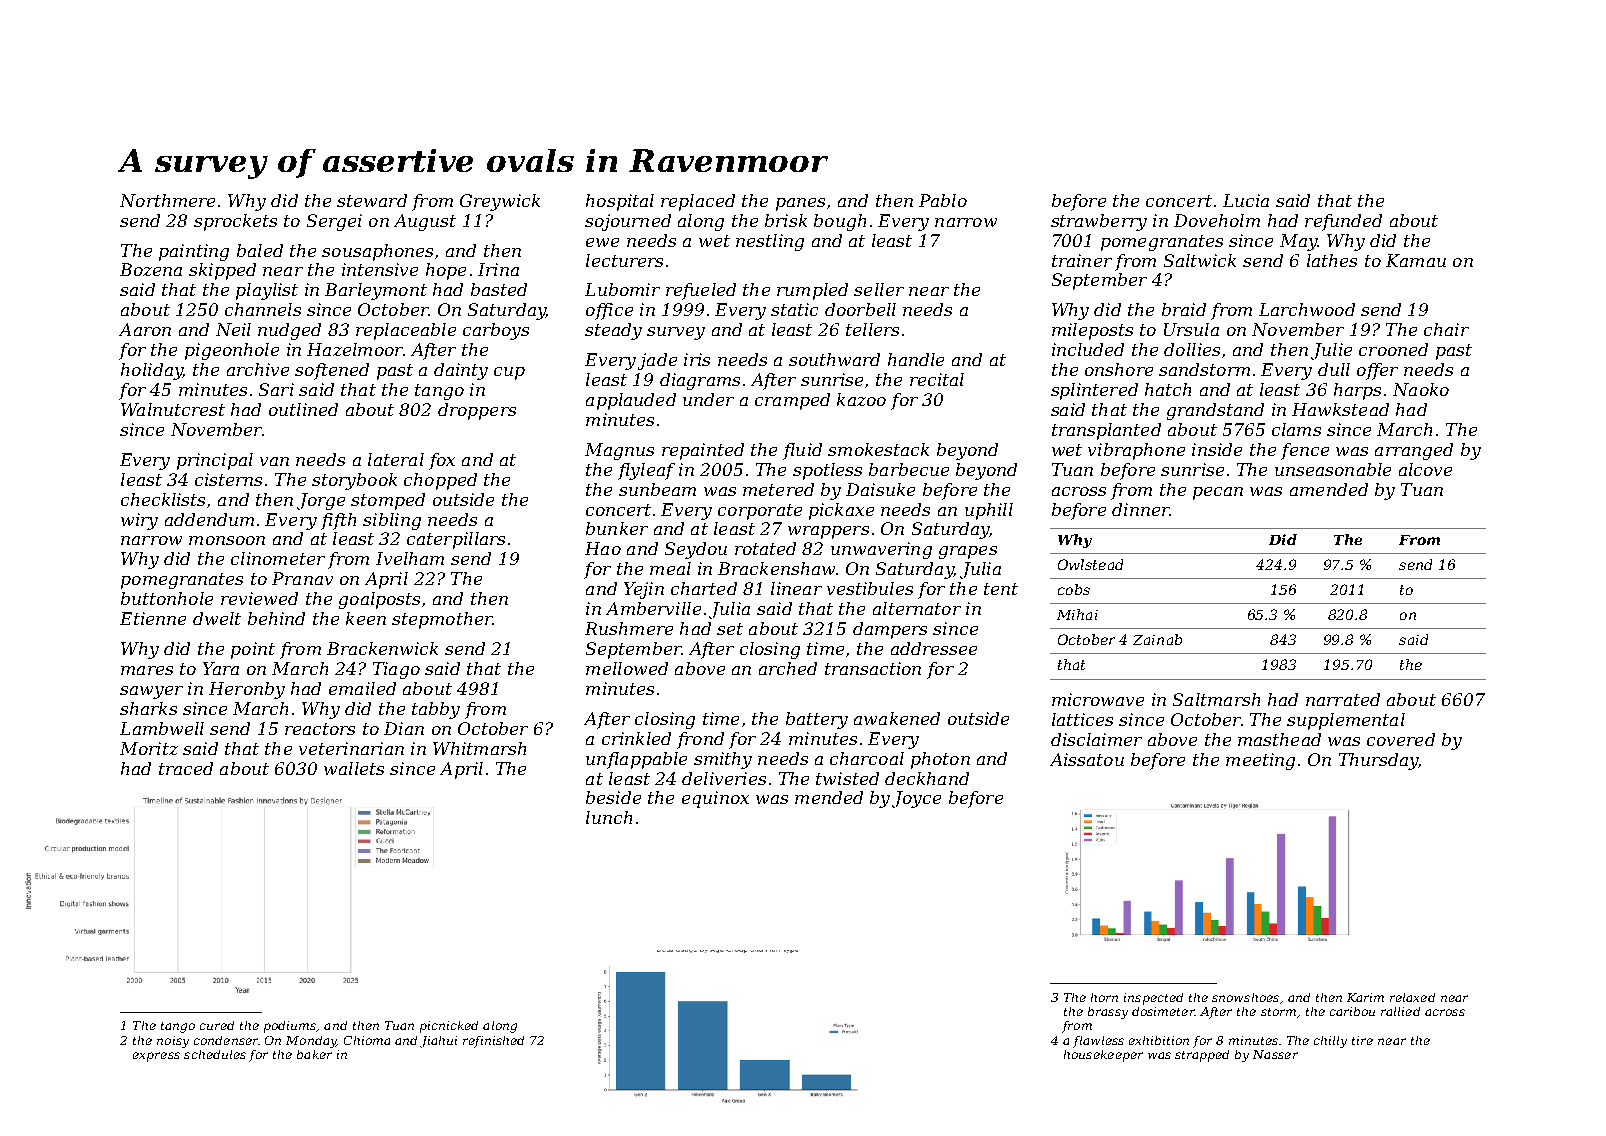 Image resolution: width=1606 pixels, height=1136 pixels. I want to click on stepmother, so click(442, 620).
